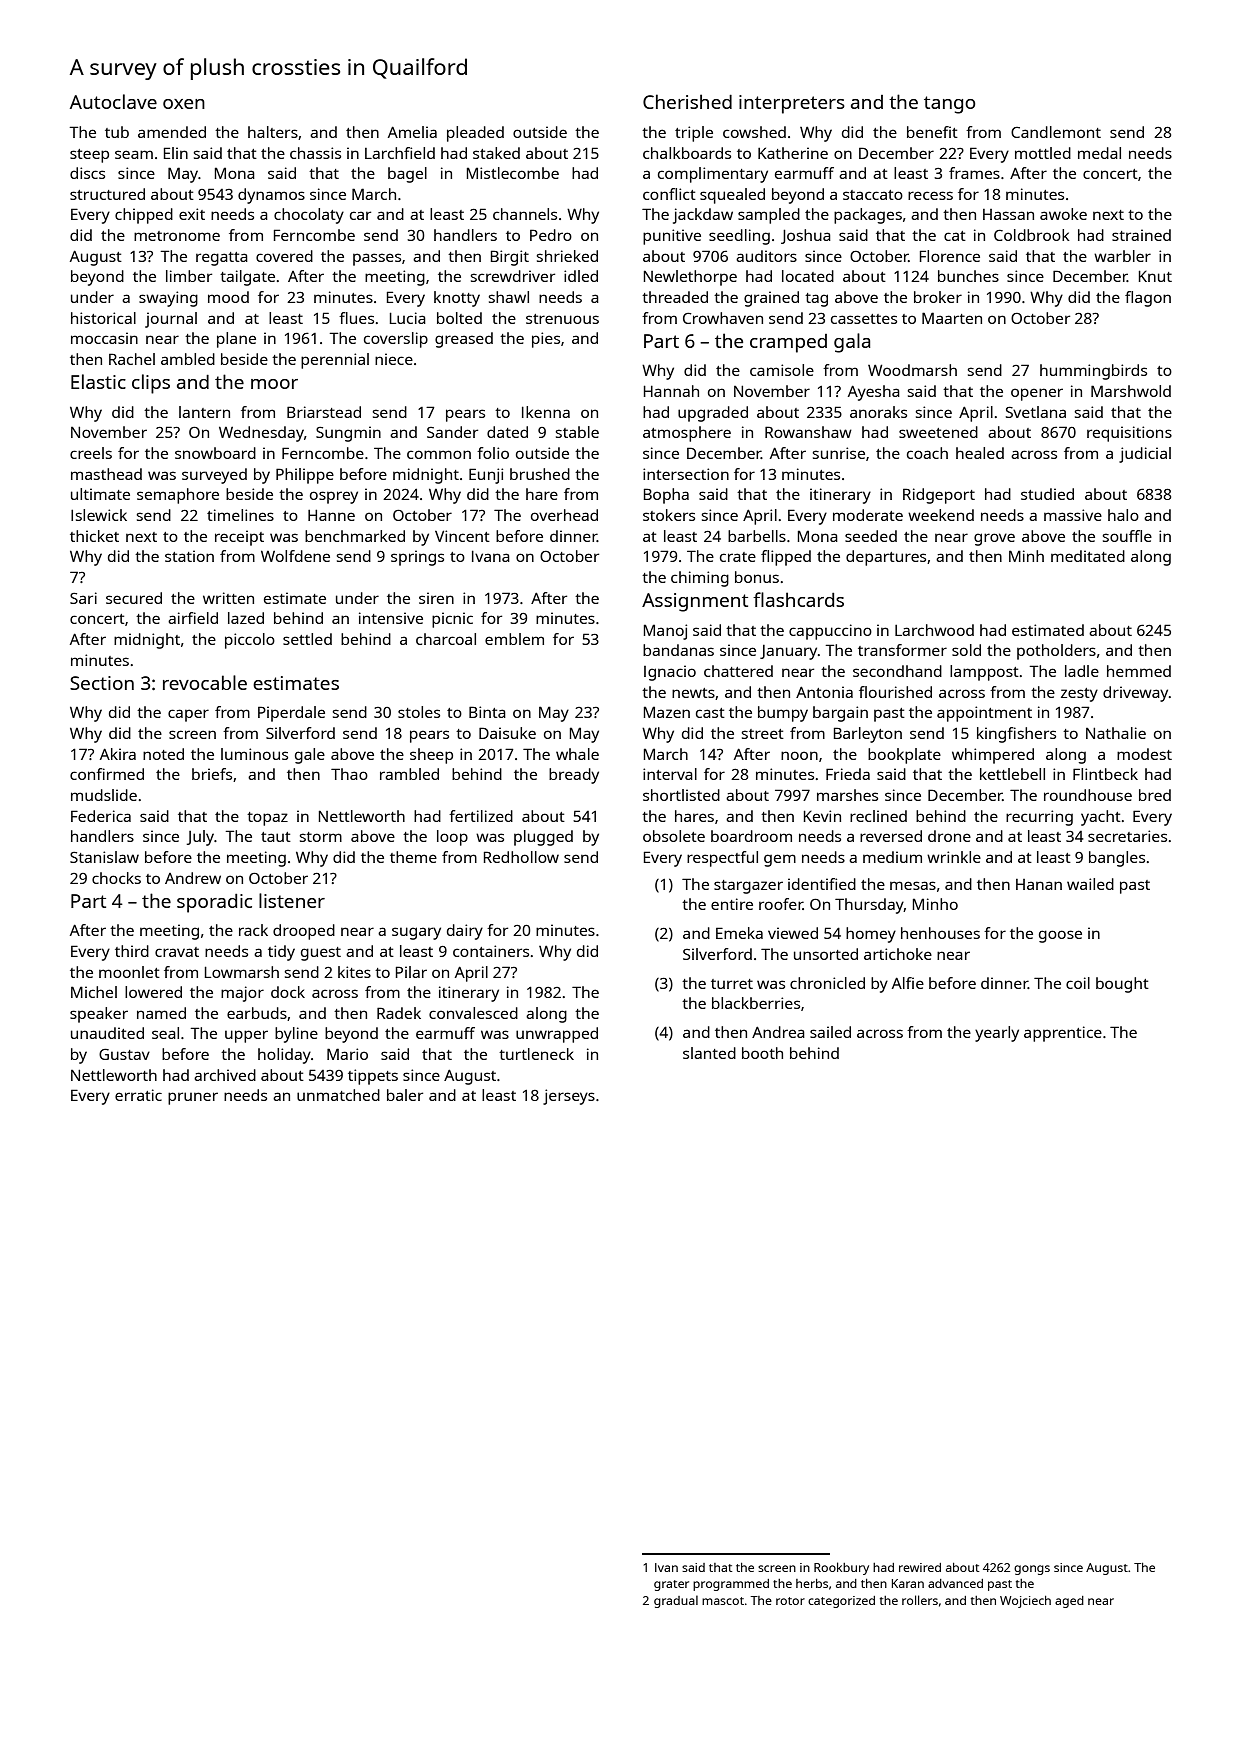 This screenshot has height=1756, width=1242. I want to click on baler, so click(405, 1095).
